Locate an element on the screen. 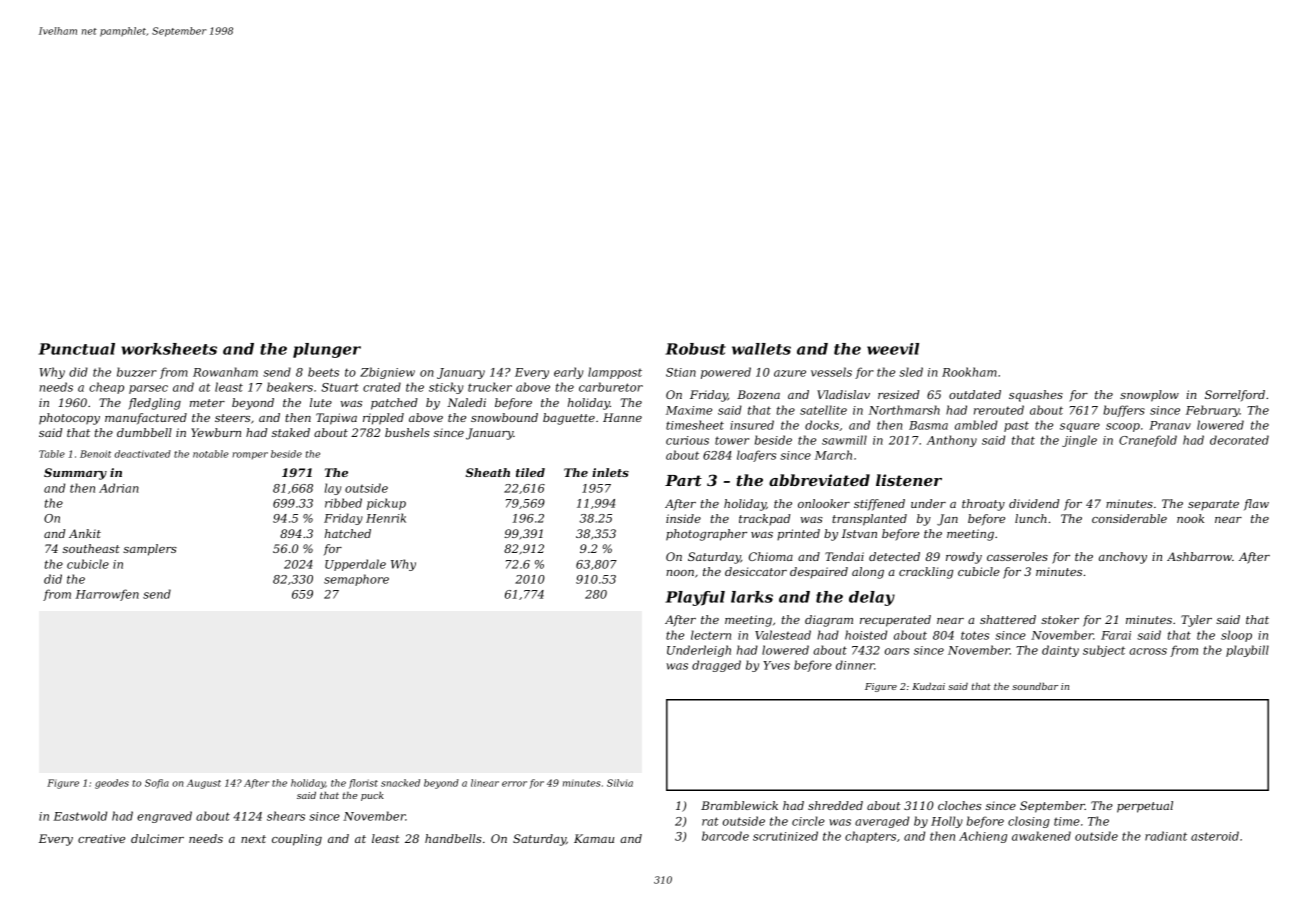 This screenshot has width=1308, height=924. listener is located at coordinates (909, 480).
